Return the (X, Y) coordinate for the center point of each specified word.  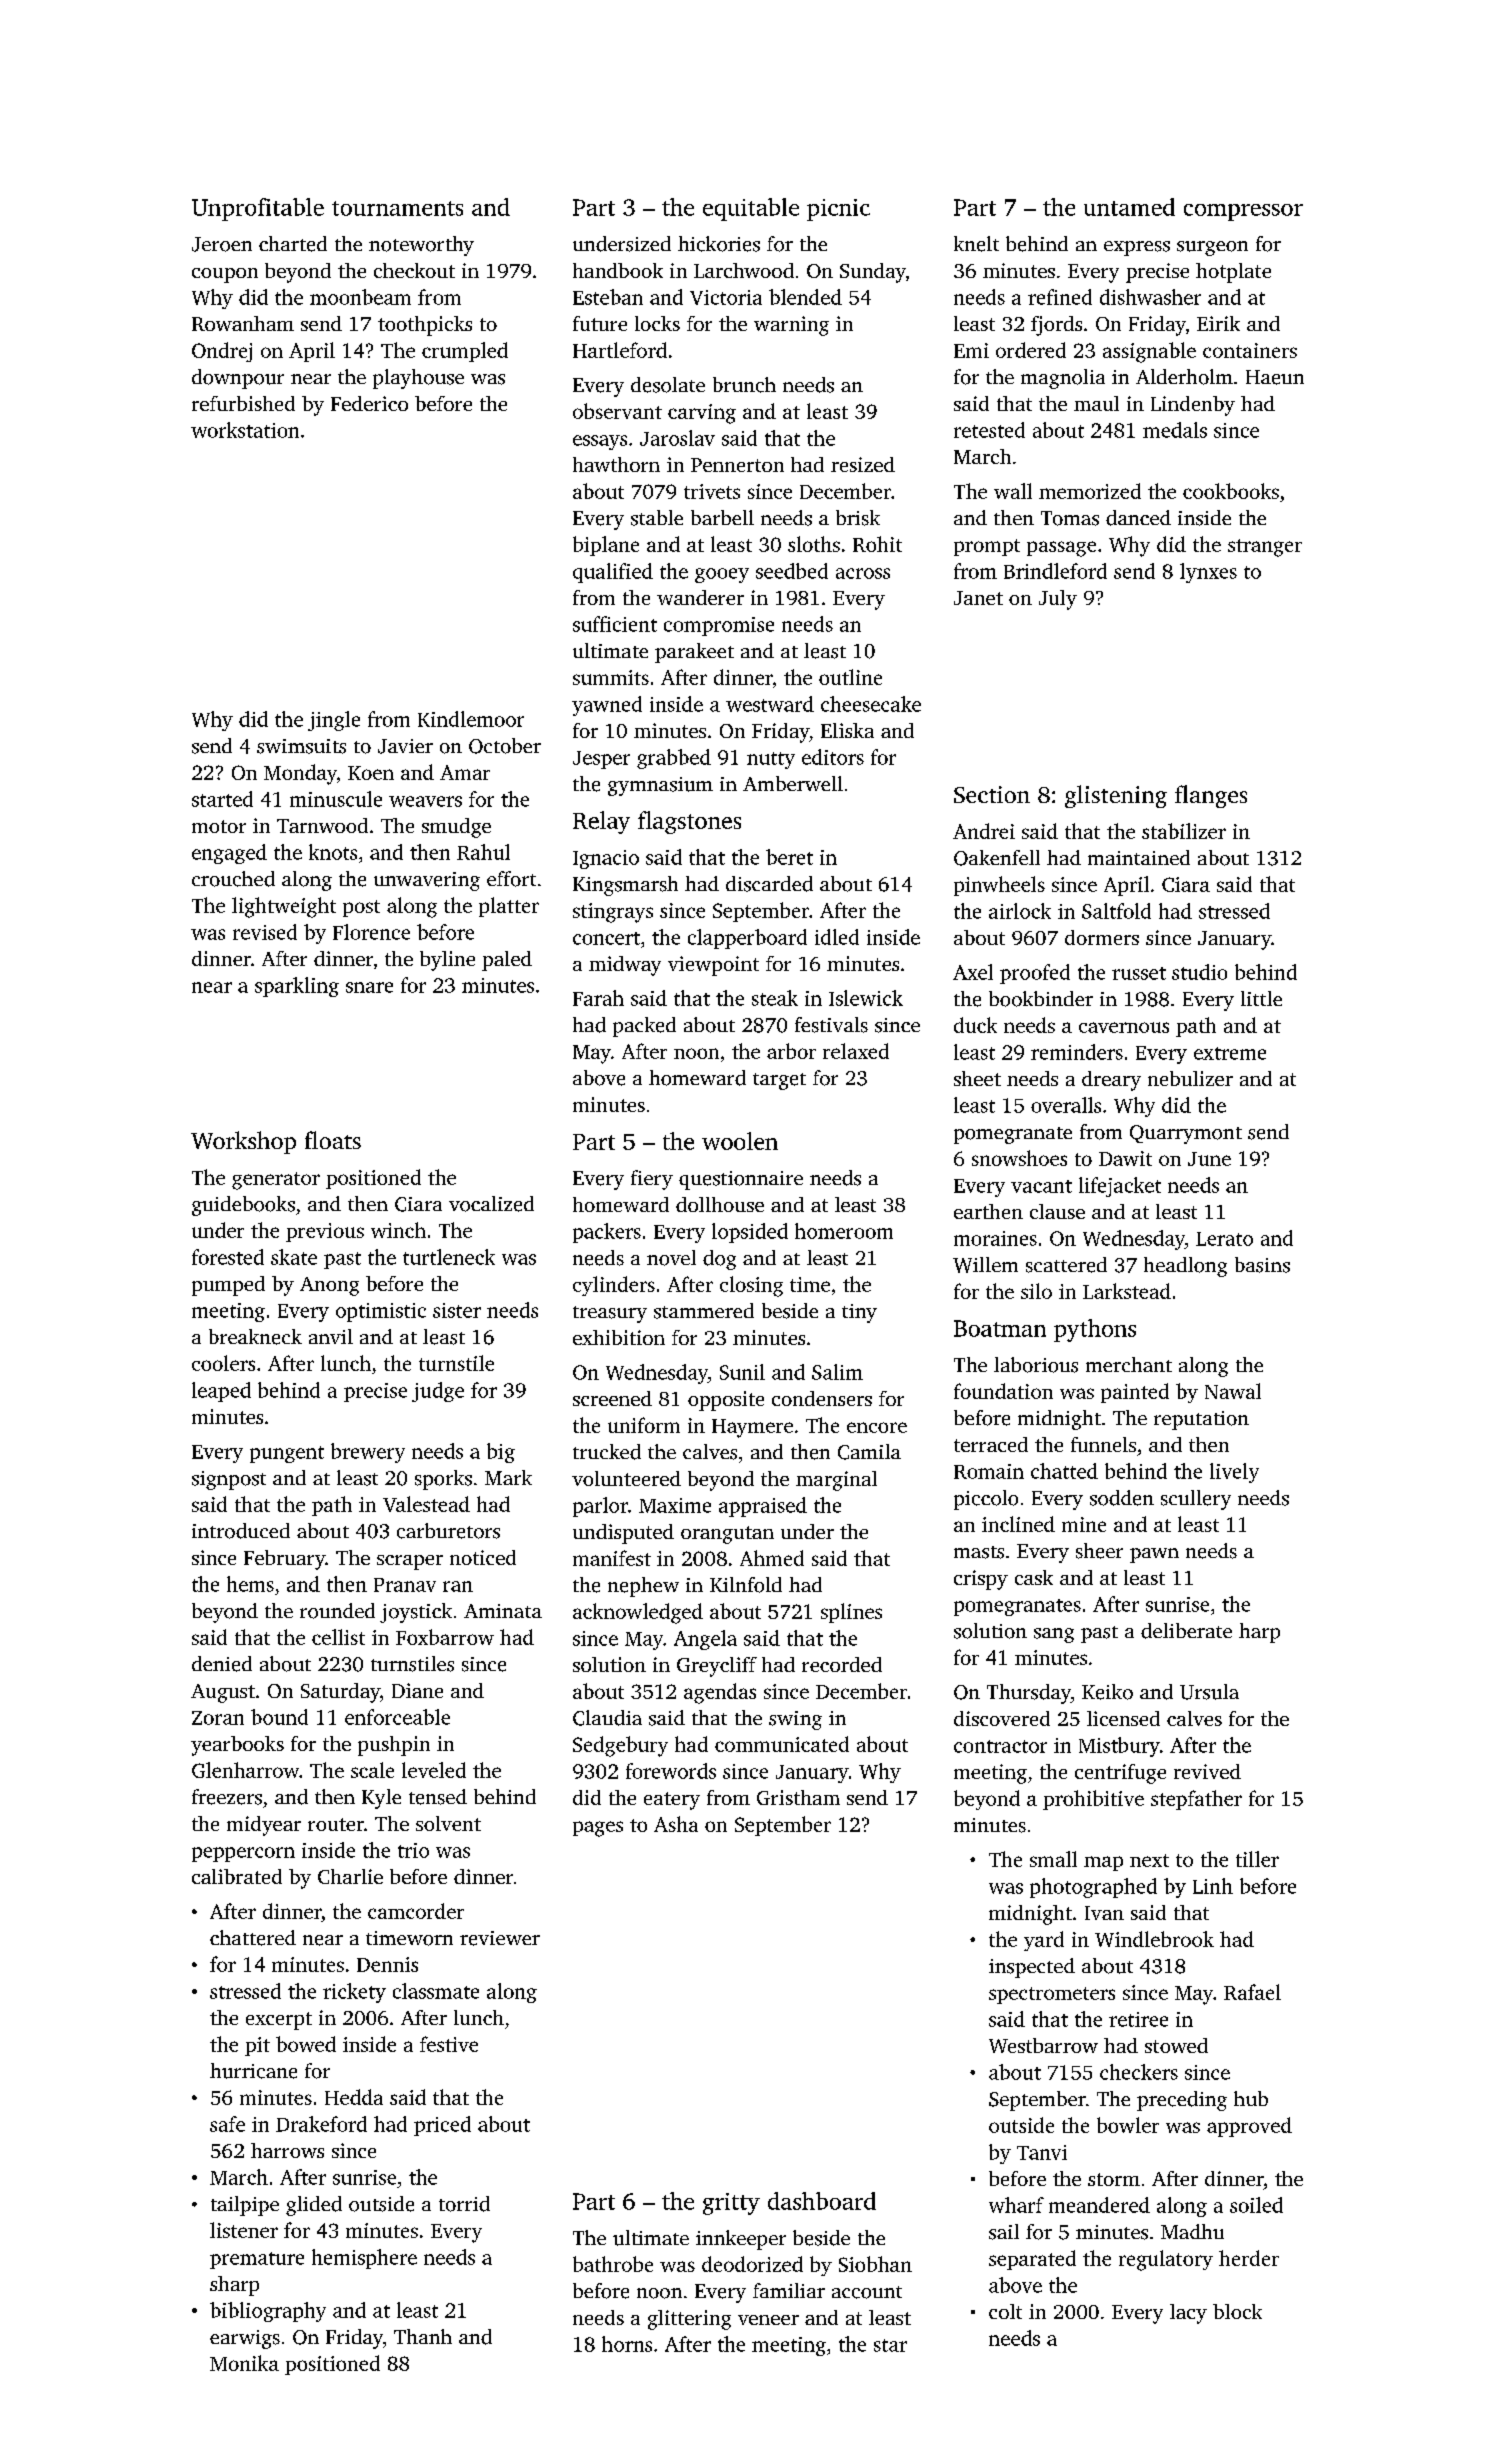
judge (438, 1392)
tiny (859, 1313)
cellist (338, 1637)
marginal (836, 1481)
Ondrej (222, 352)
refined (1060, 297)
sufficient (615, 624)
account (867, 2292)
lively (1234, 1473)
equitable (751, 209)
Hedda (354, 2097)
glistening (1116, 796)
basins (1262, 1265)
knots (333, 852)
